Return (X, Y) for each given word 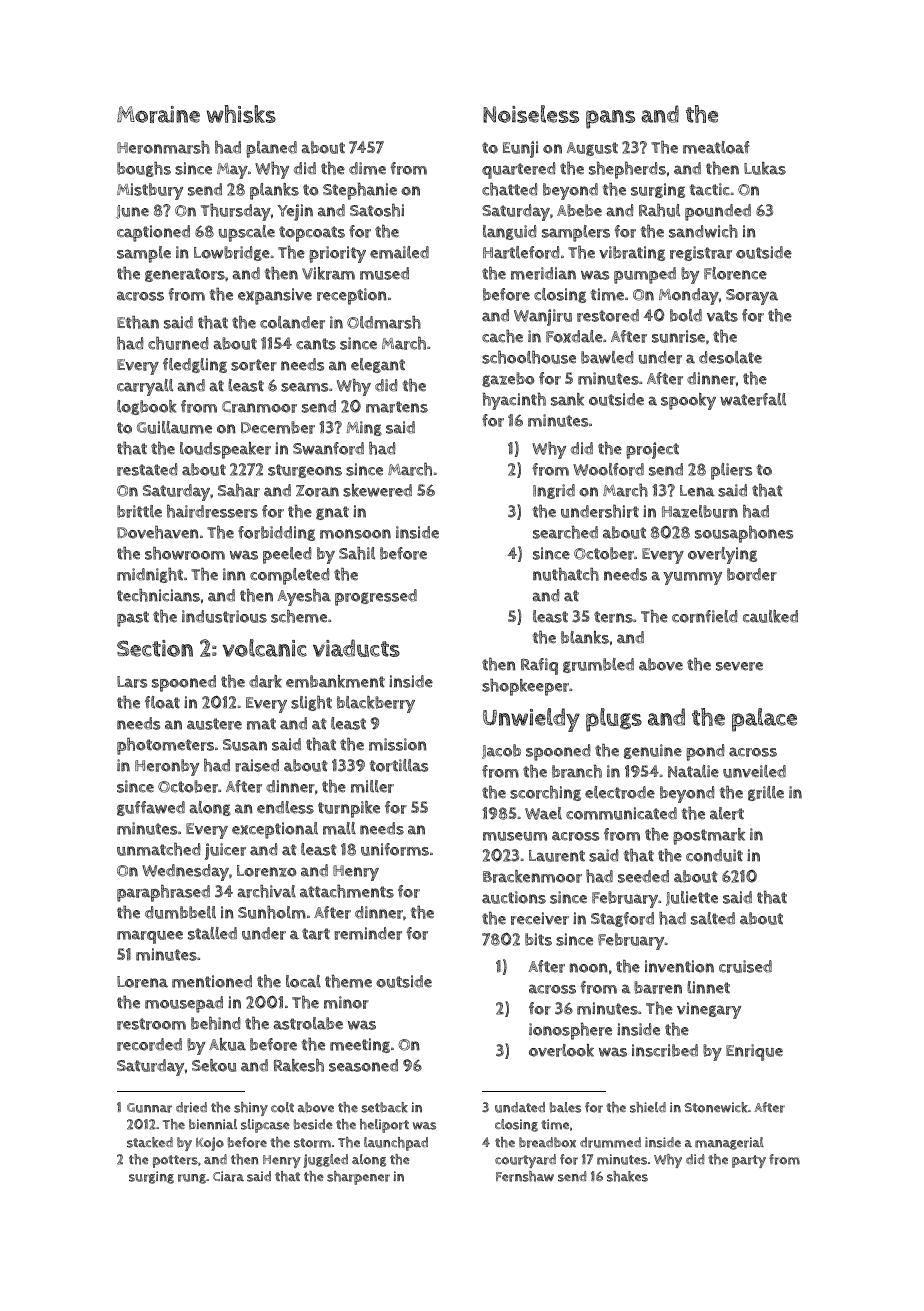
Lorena (142, 982)
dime (367, 168)
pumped (645, 275)
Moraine (158, 114)
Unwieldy (531, 720)
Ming (364, 428)
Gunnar (149, 1108)
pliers (731, 471)
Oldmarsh (384, 322)
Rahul (659, 210)
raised (257, 765)
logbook (147, 407)
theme (348, 981)
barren (658, 987)
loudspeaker (225, 450)
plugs (614, 720)
